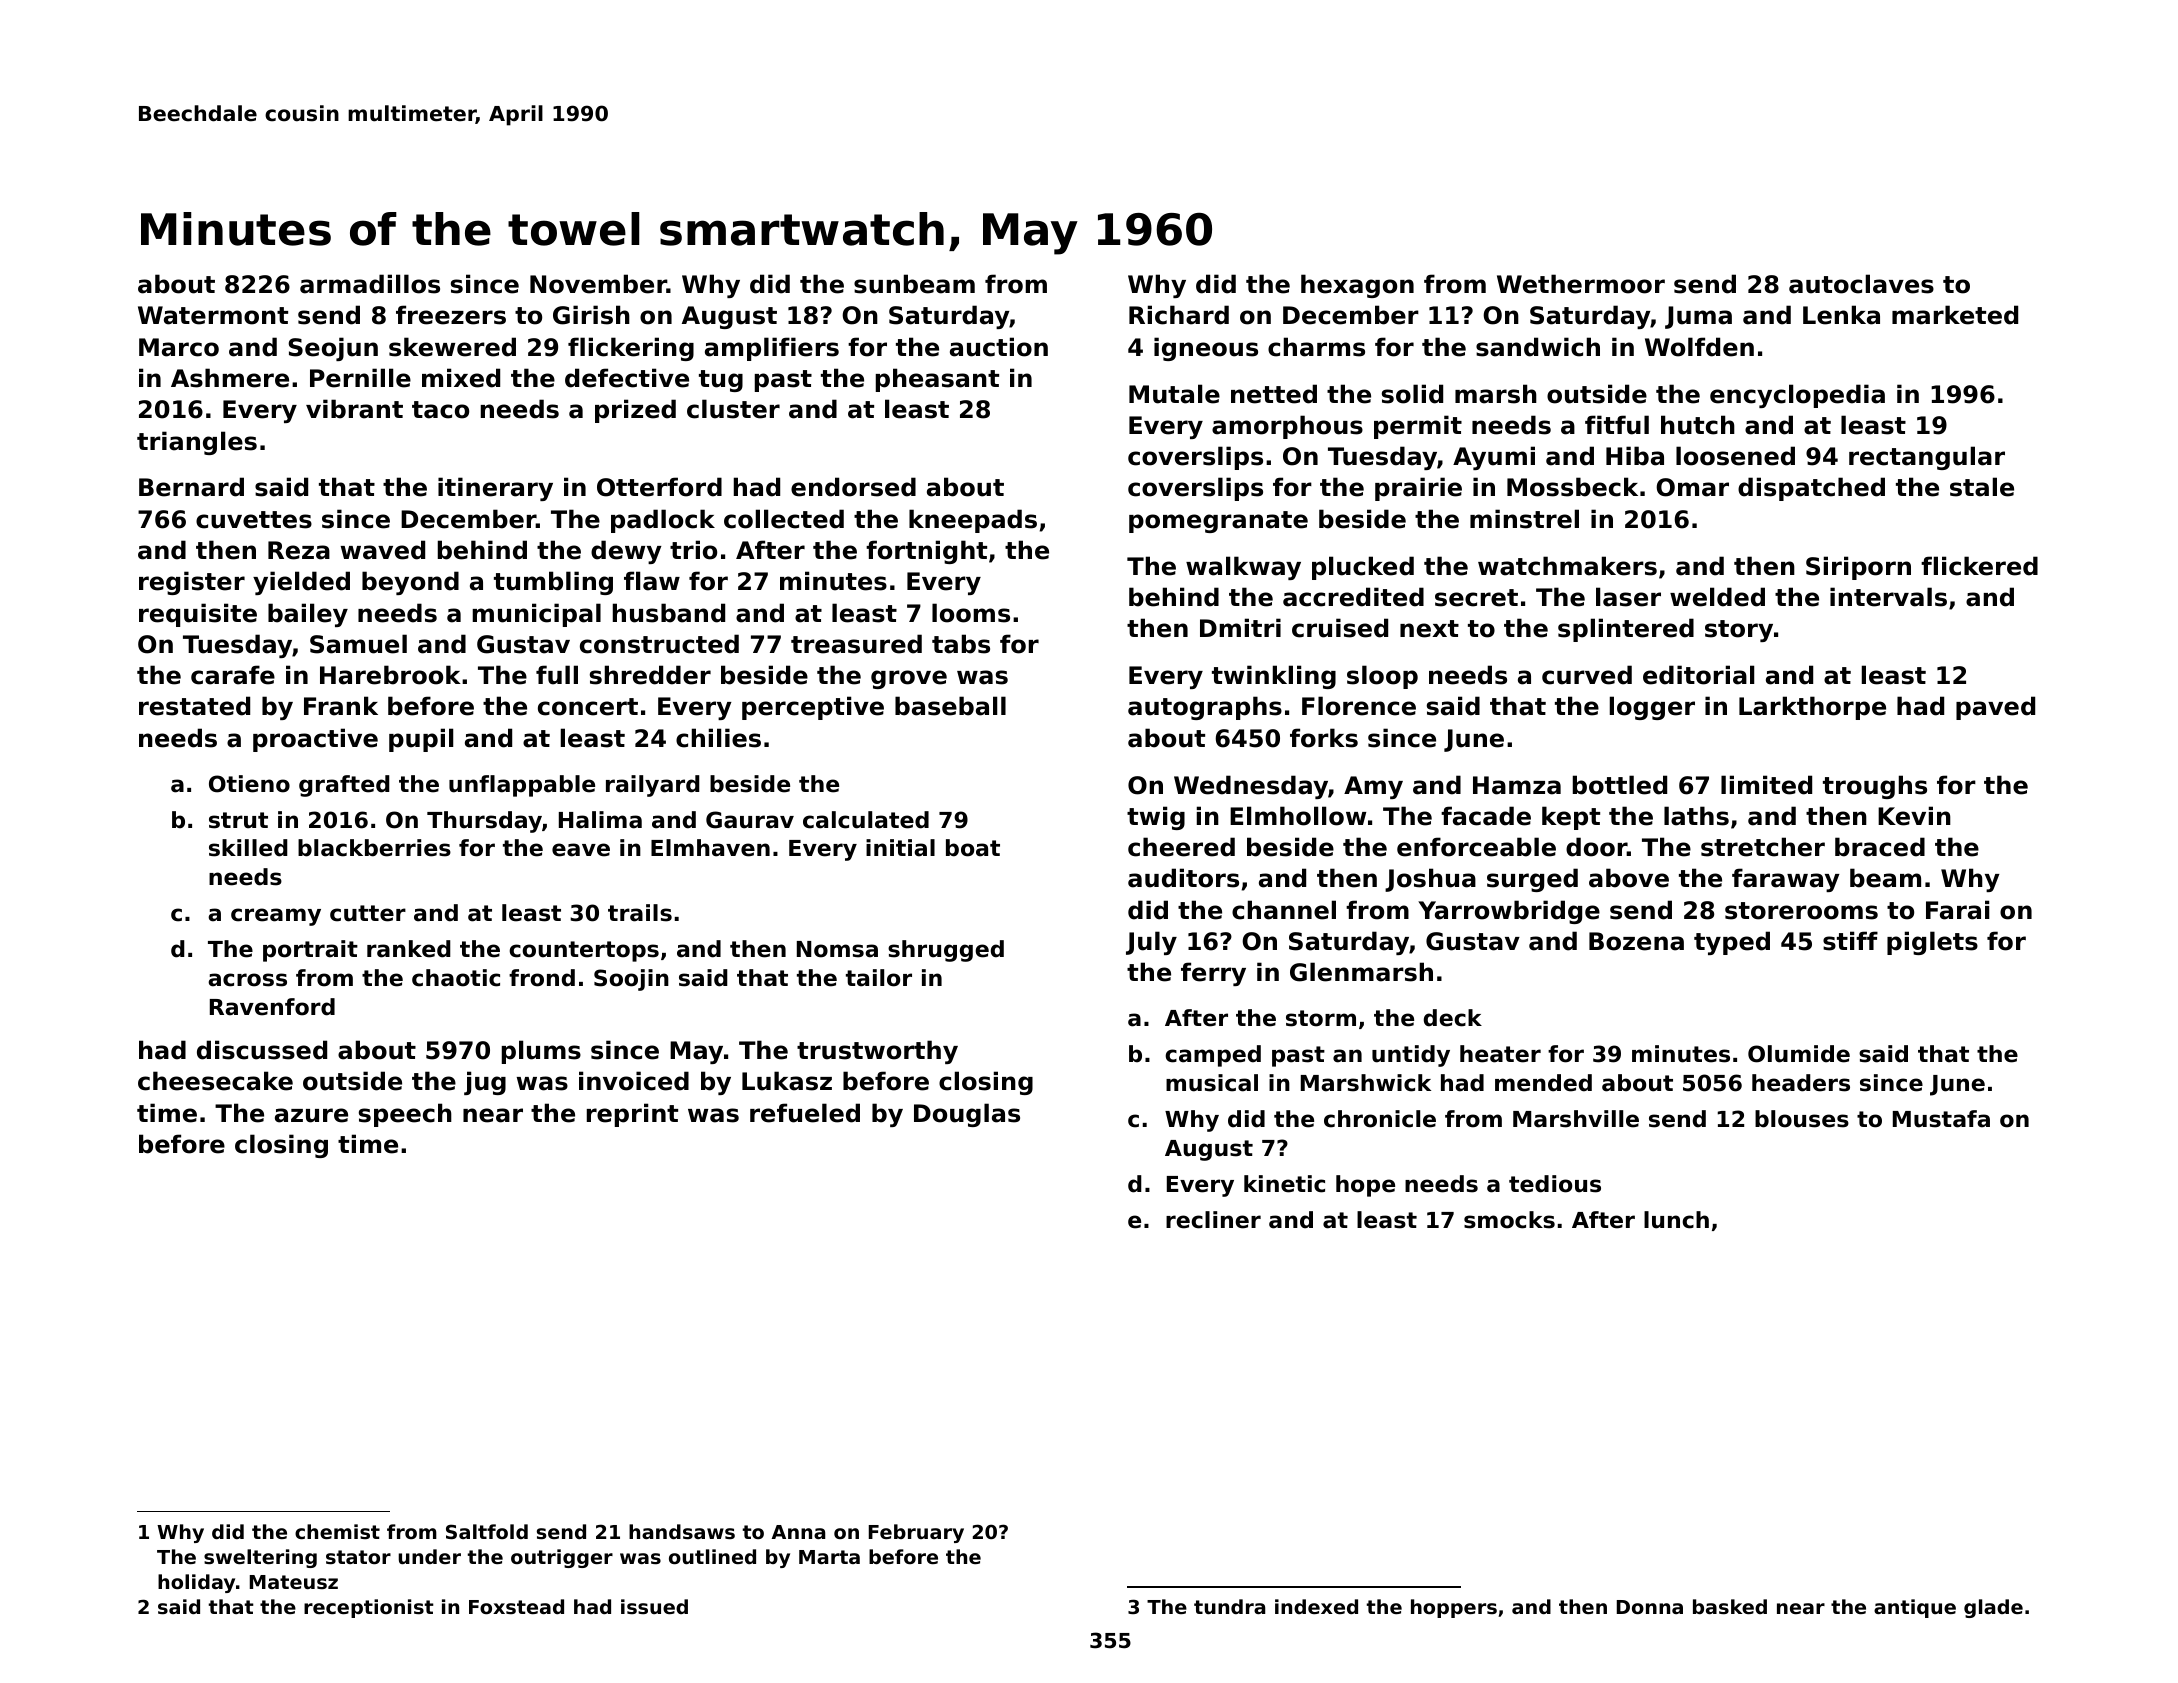 Image resolution: width=2178 pixels, height=1683 pixels. Describe the element at coordinates (1213, 1220) in the document. I see `recliner` at that location.
